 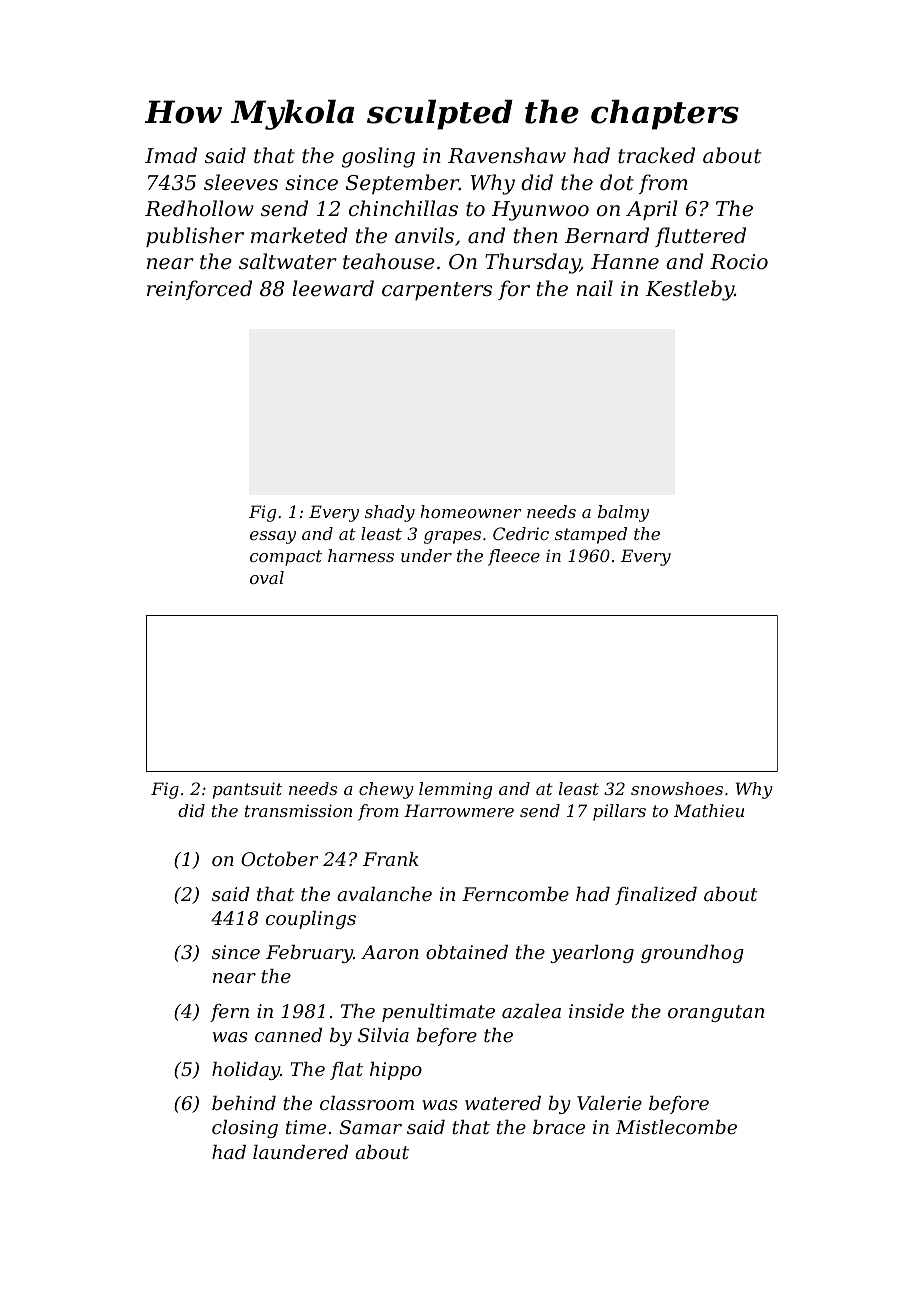 What do you see at coordinates (309, 954) in the document?
I see `February` at bounding box center [309, 954].
